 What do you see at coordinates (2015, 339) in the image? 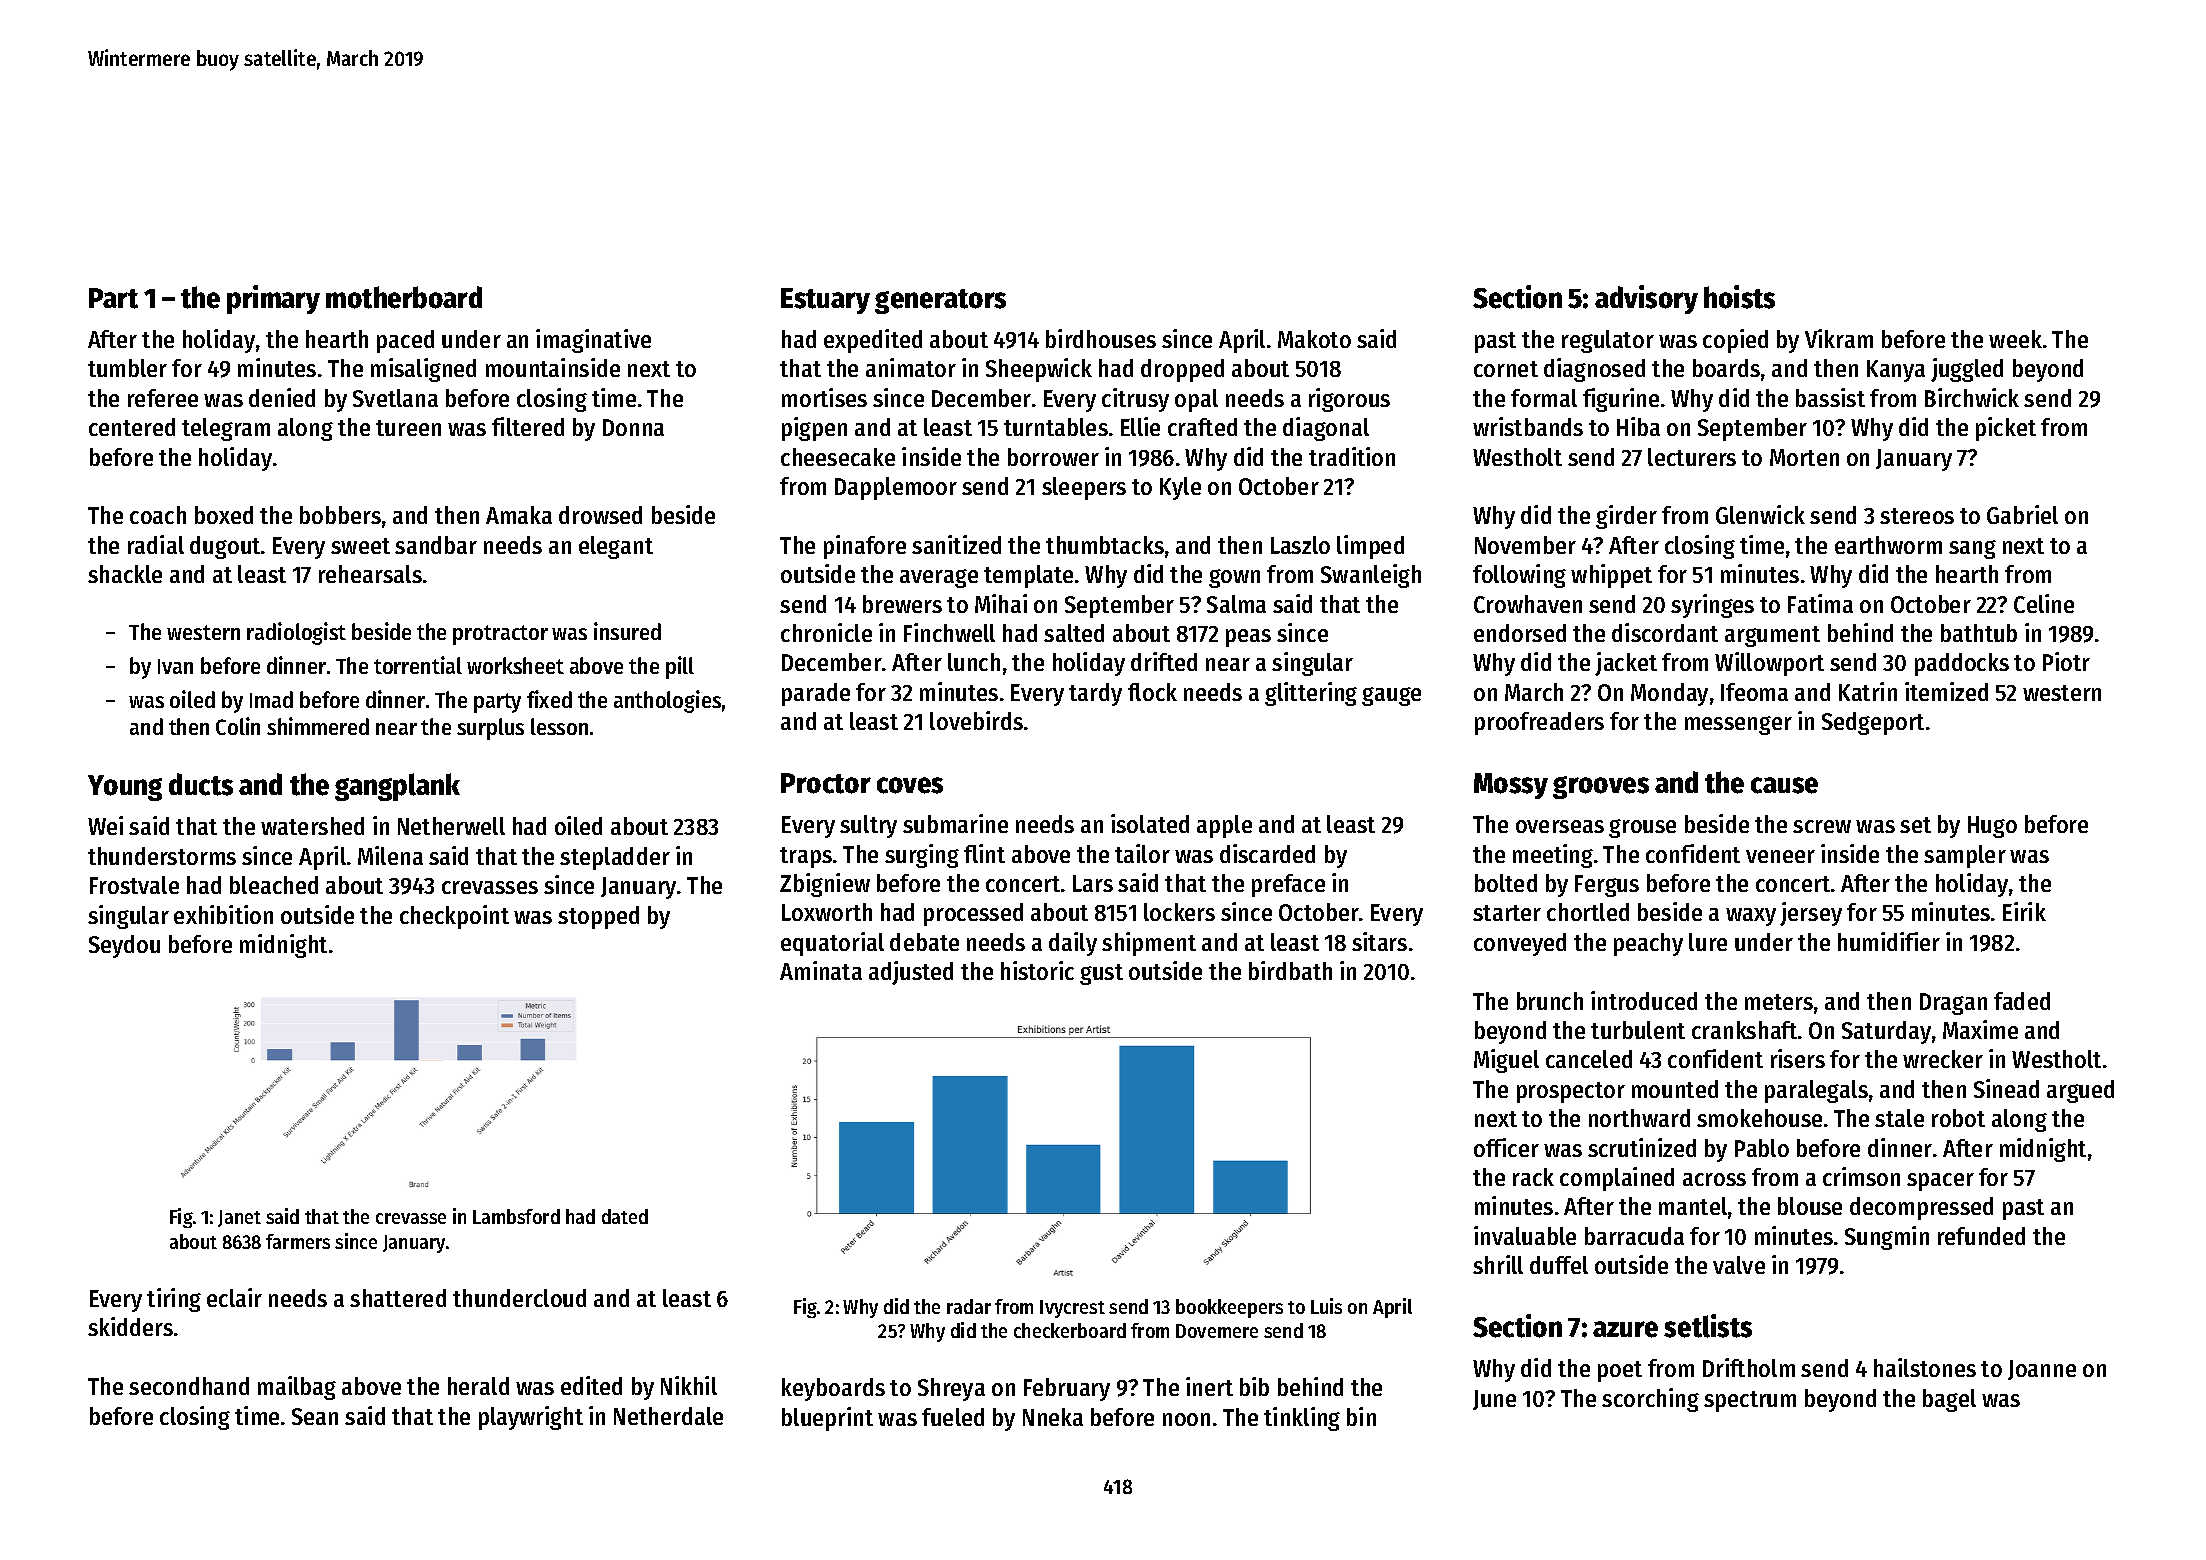
I see `week` at bounding box center [2015, 339].
